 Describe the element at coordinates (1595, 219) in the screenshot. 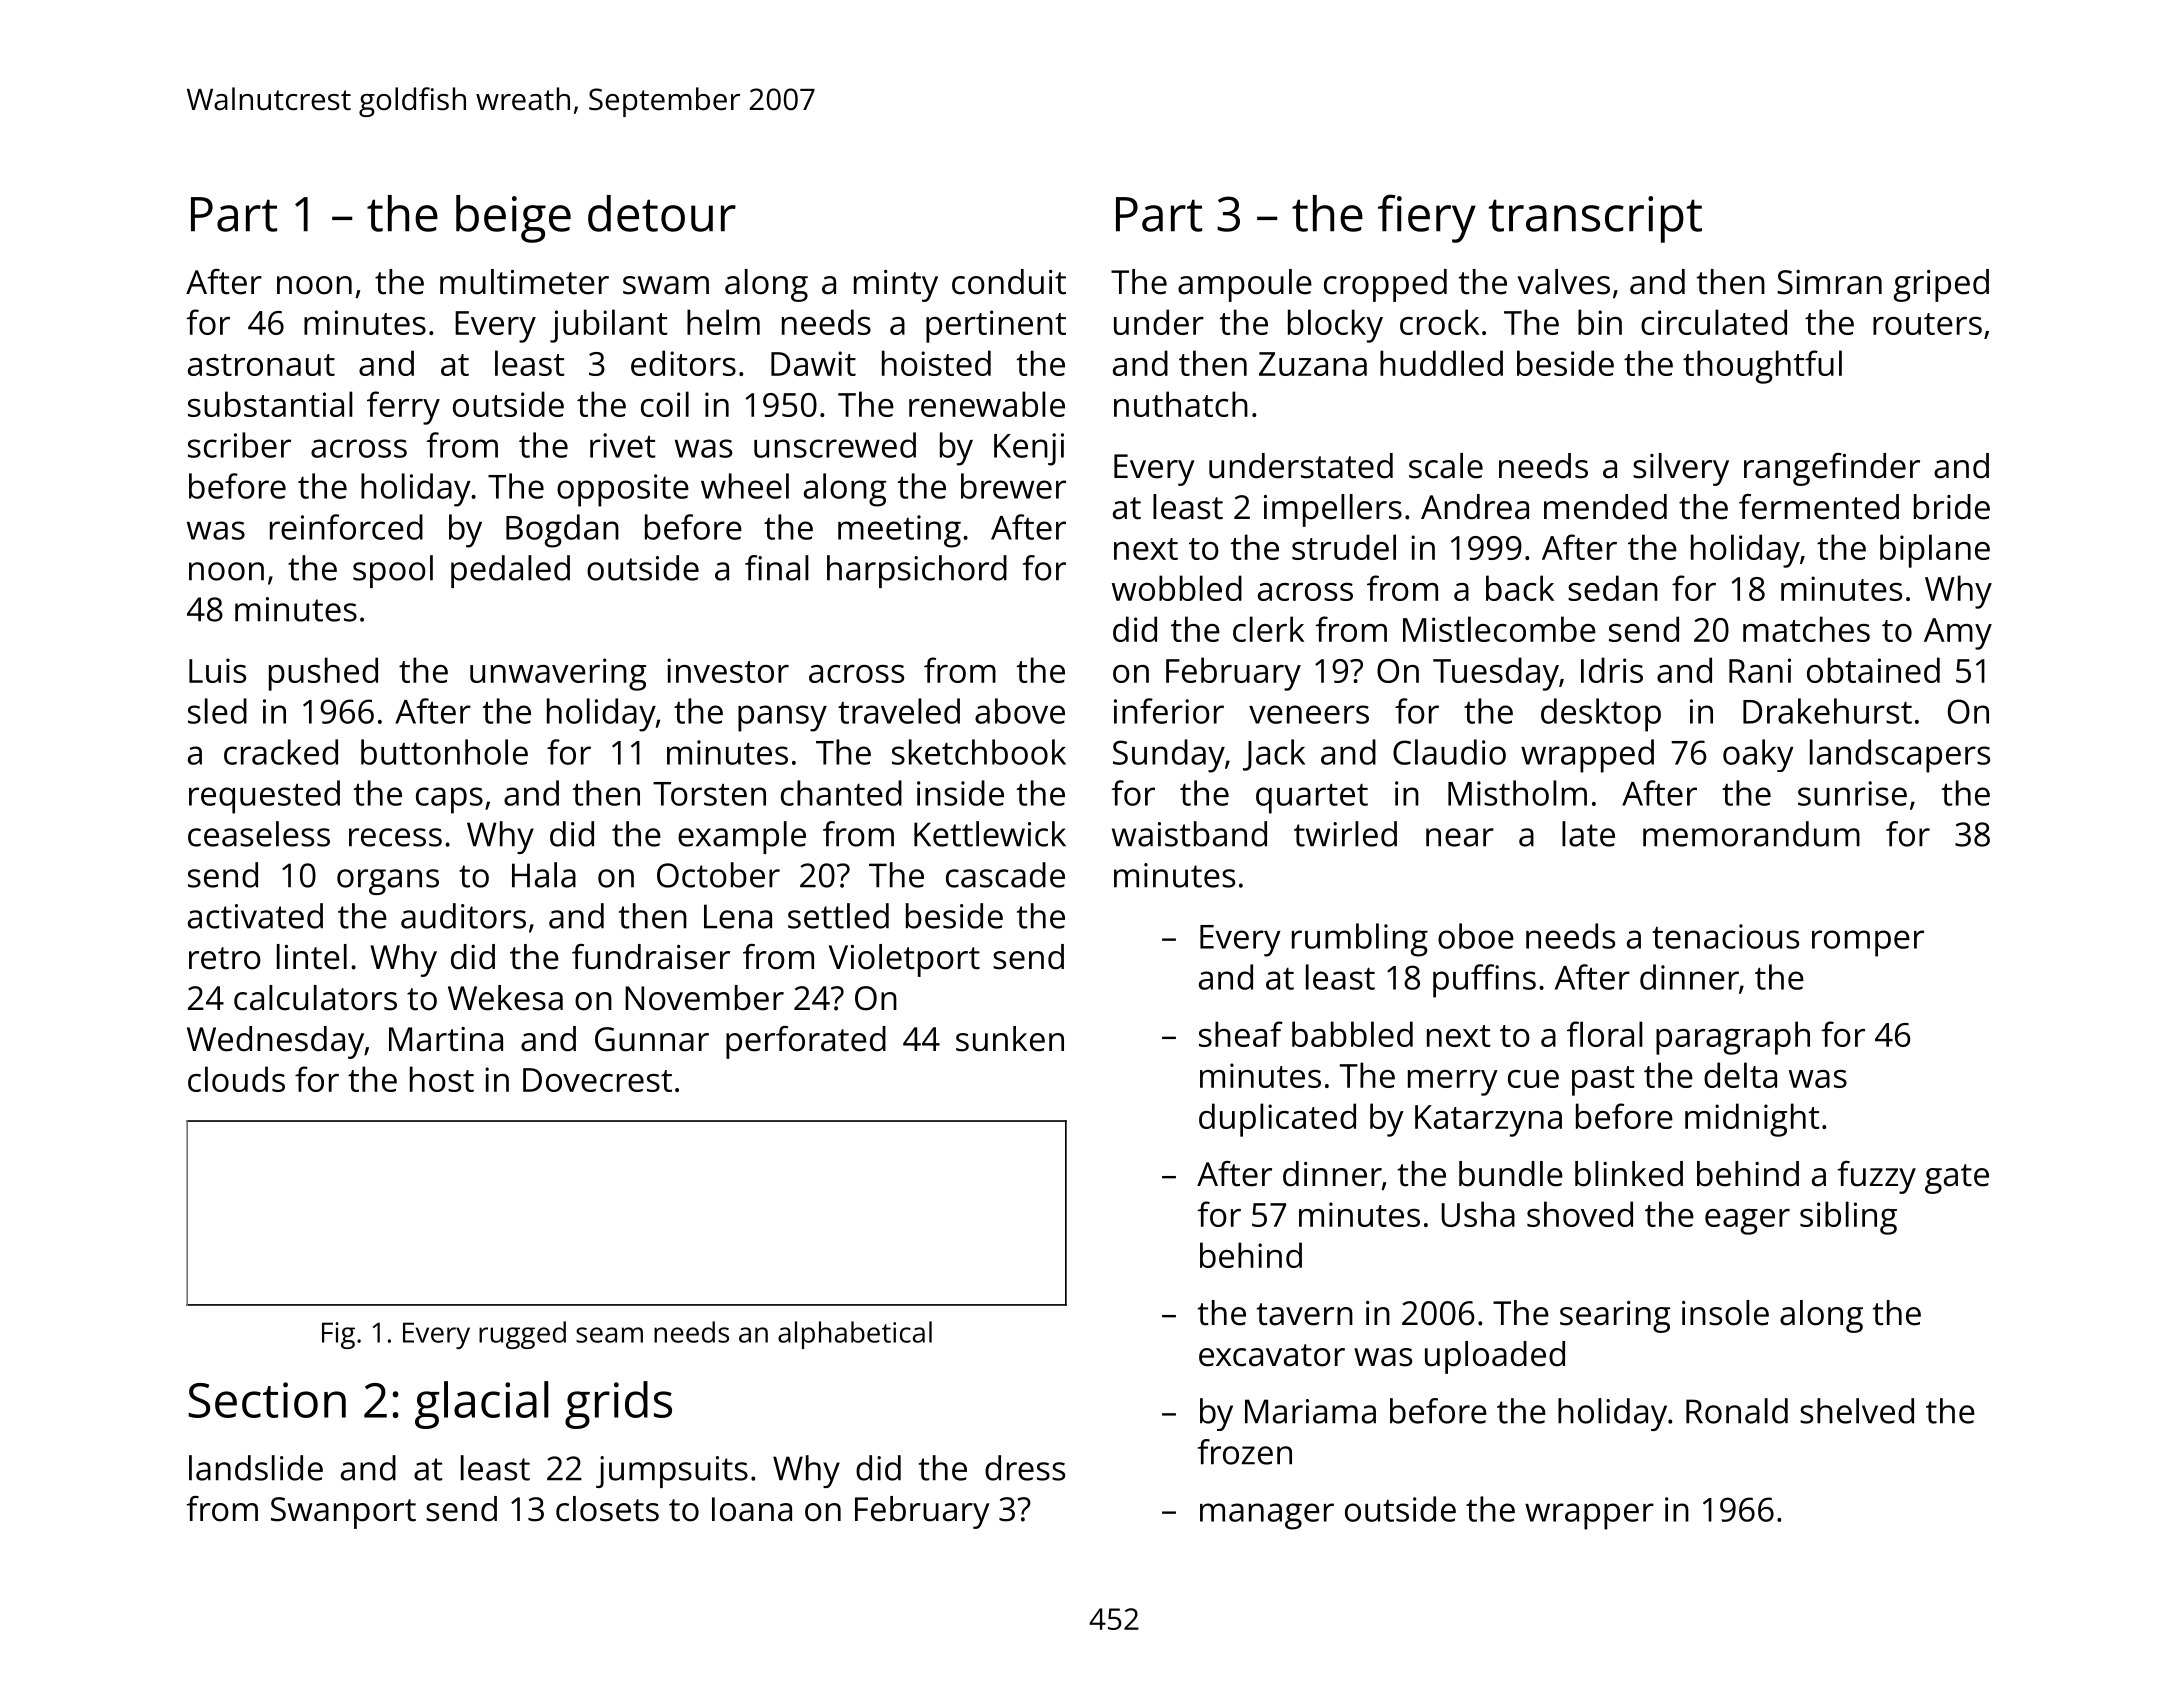

I see `transcript` at that location.
